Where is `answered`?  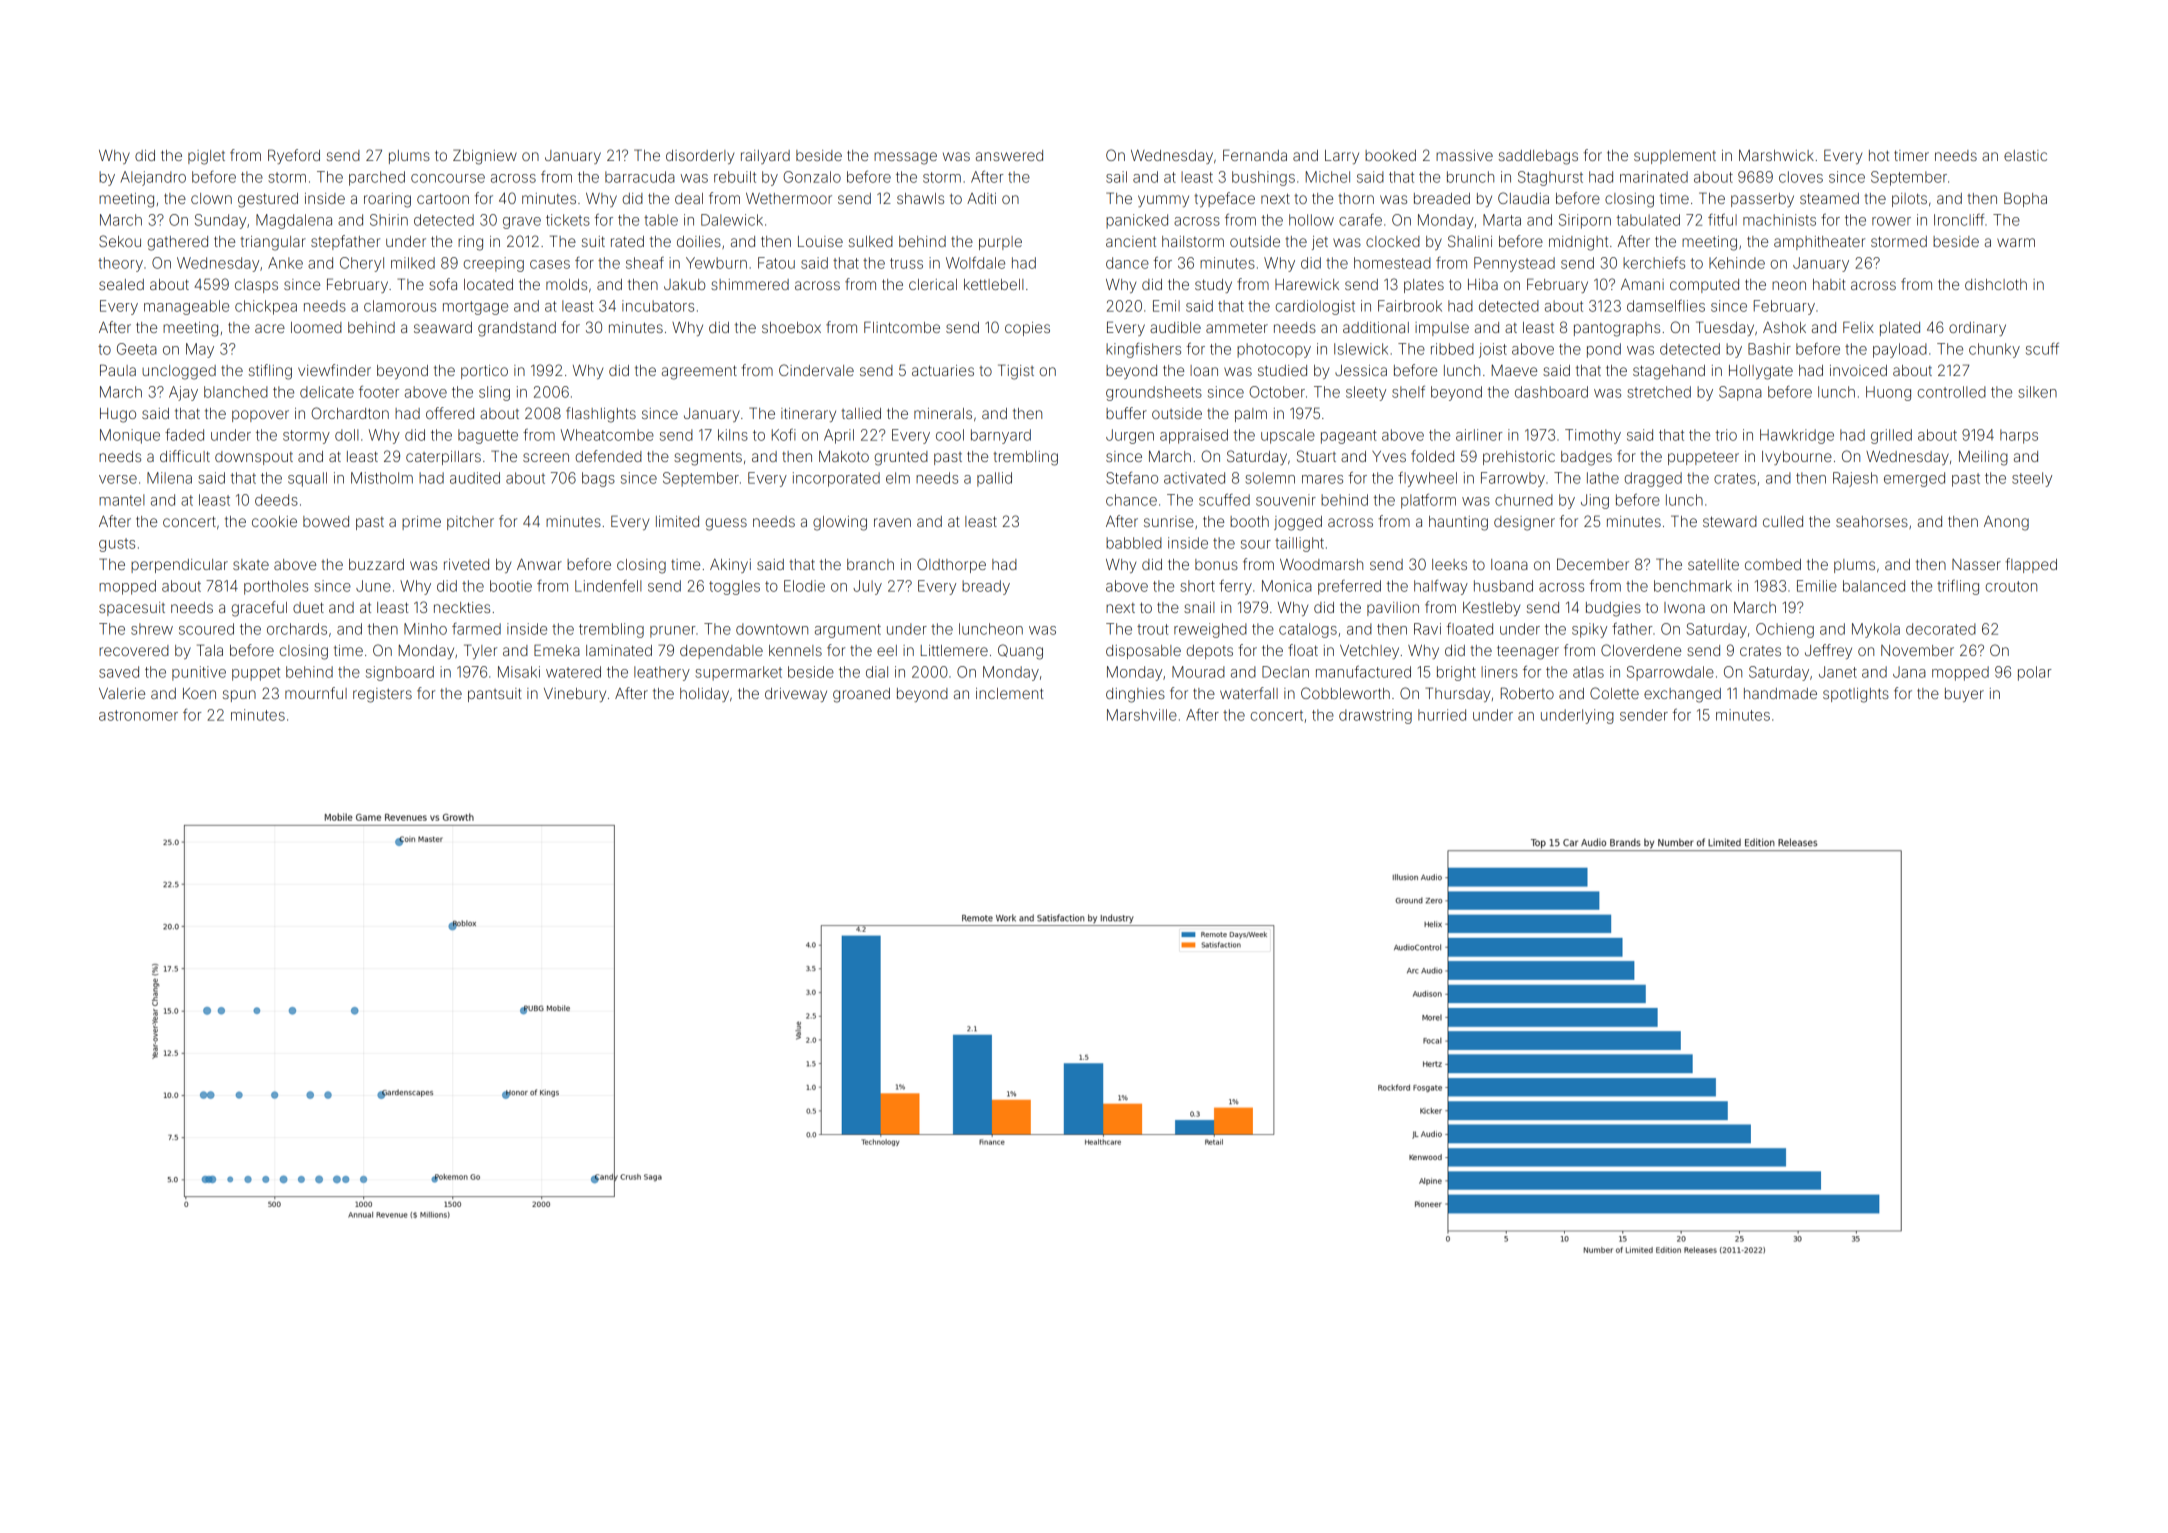
answered is located at coordinates (1009, 155).
